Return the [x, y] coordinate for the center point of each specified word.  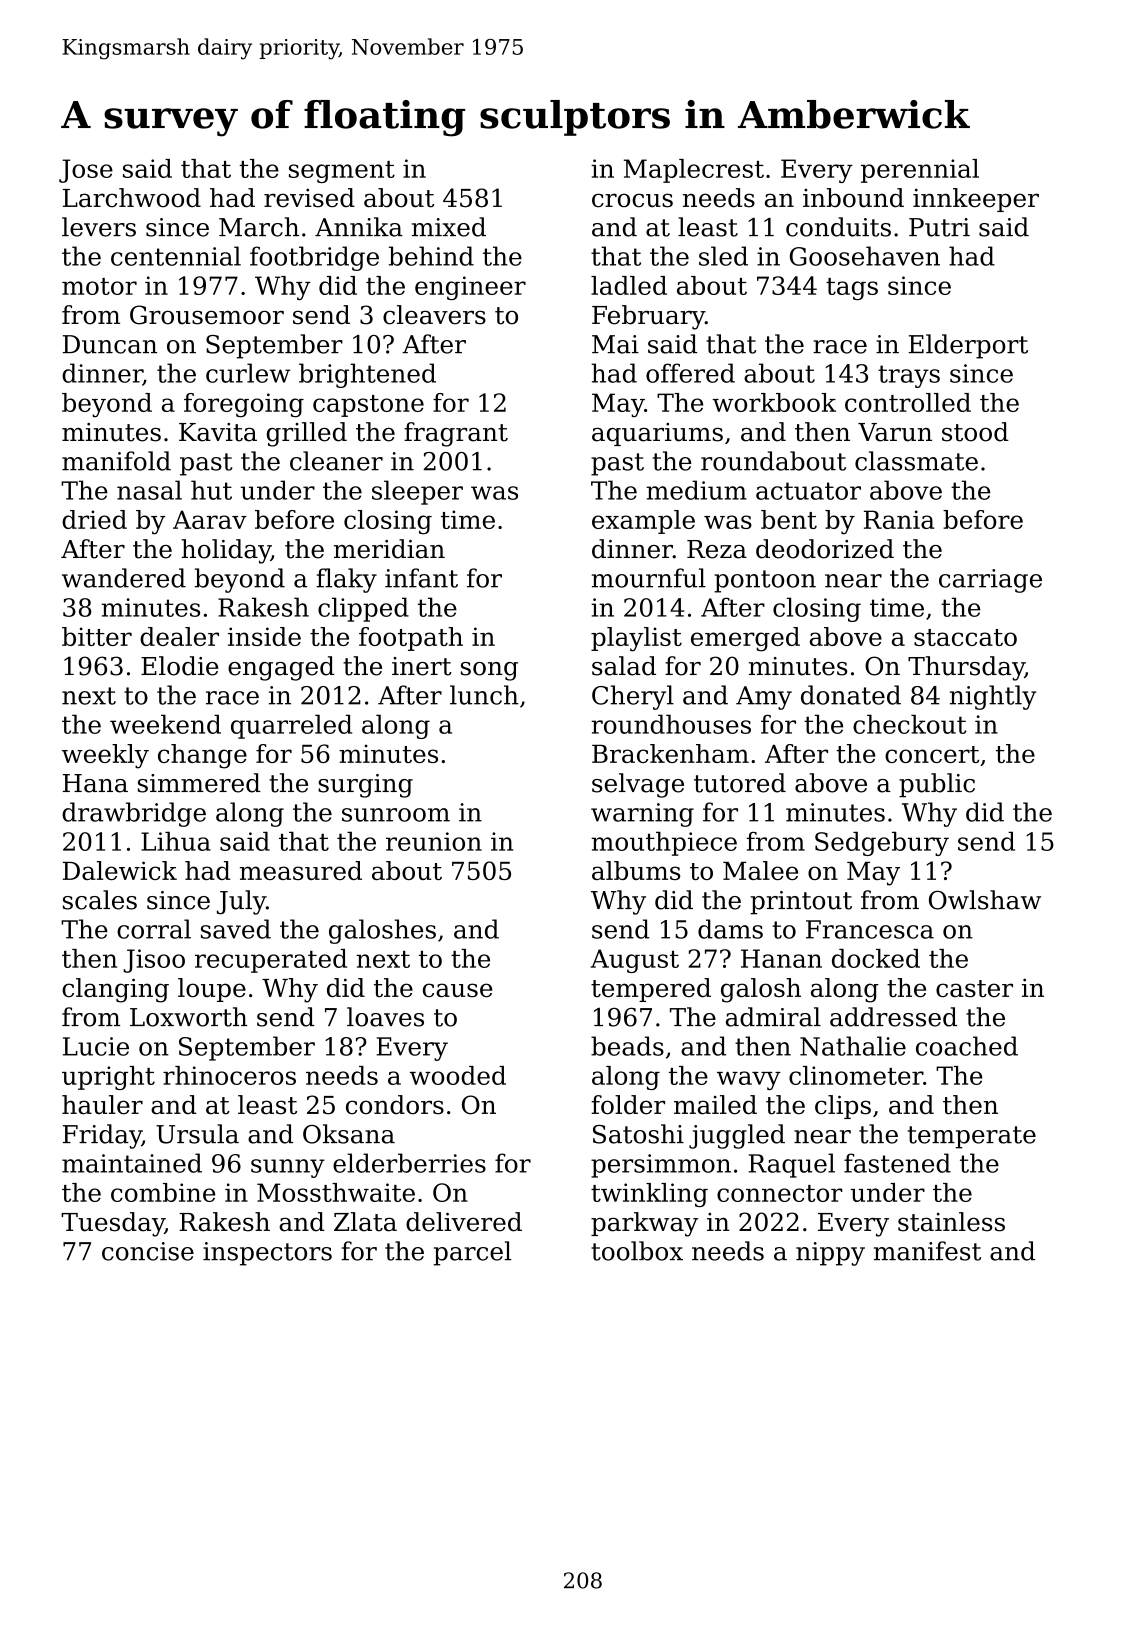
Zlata [365, 1222]
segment [342, 172]
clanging [115, 990]
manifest [927, 1251]
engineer [470, 288]
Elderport [968, 346]
